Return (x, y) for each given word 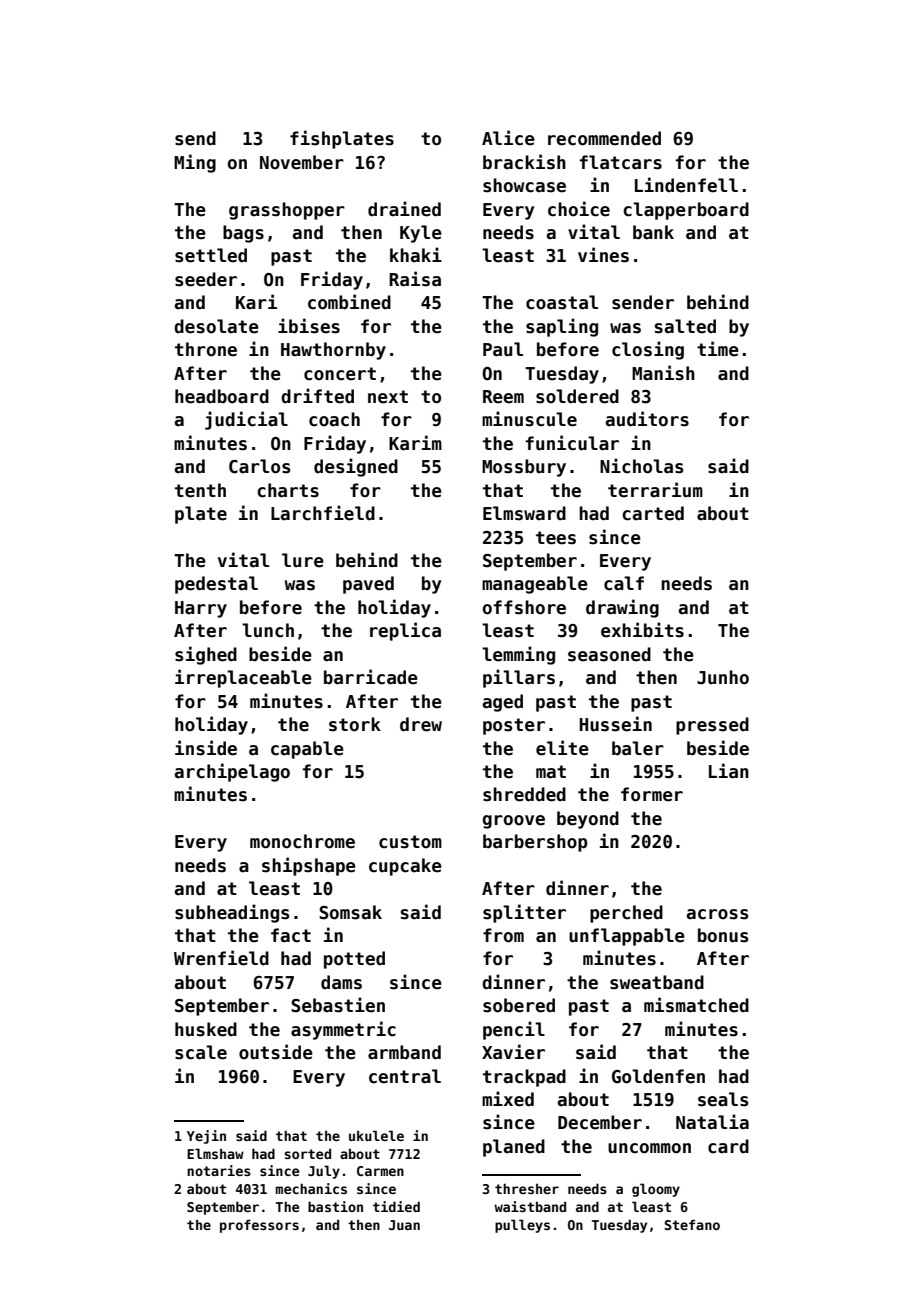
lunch (268, 630)
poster (514, 726)
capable (307, 750)
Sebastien (338, 1005)
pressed (712, 726)
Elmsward (524, 513)
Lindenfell (686, 185)
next (388, 397)
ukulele (376, 1135)
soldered (577, 396)
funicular (572, 443)
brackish (524, 162)
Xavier (513, 1052)
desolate (216, 326)
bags (243, 234)
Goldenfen (658, 1076)
